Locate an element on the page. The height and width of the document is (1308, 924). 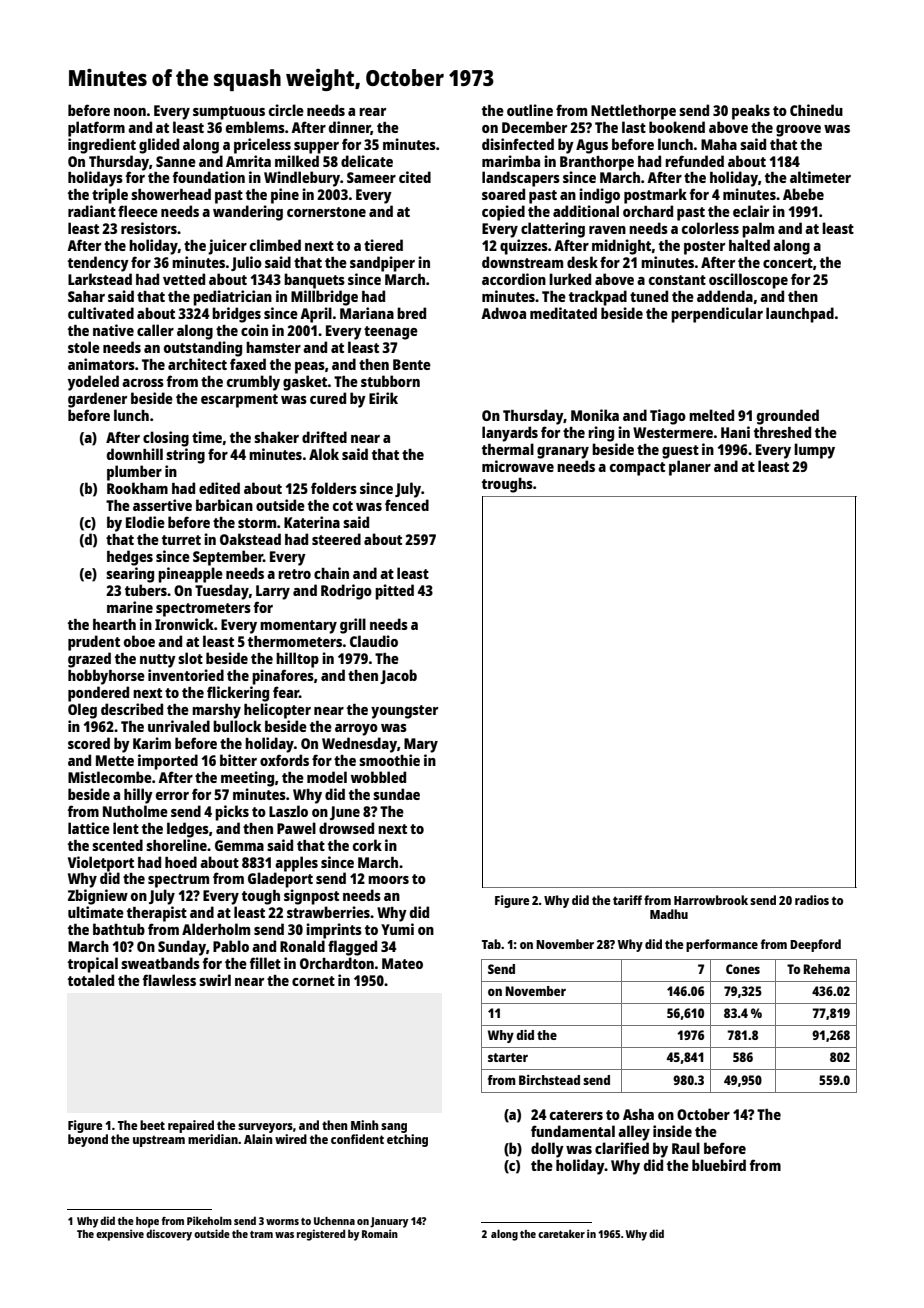
lattice is located at coordinates (89, 828).
